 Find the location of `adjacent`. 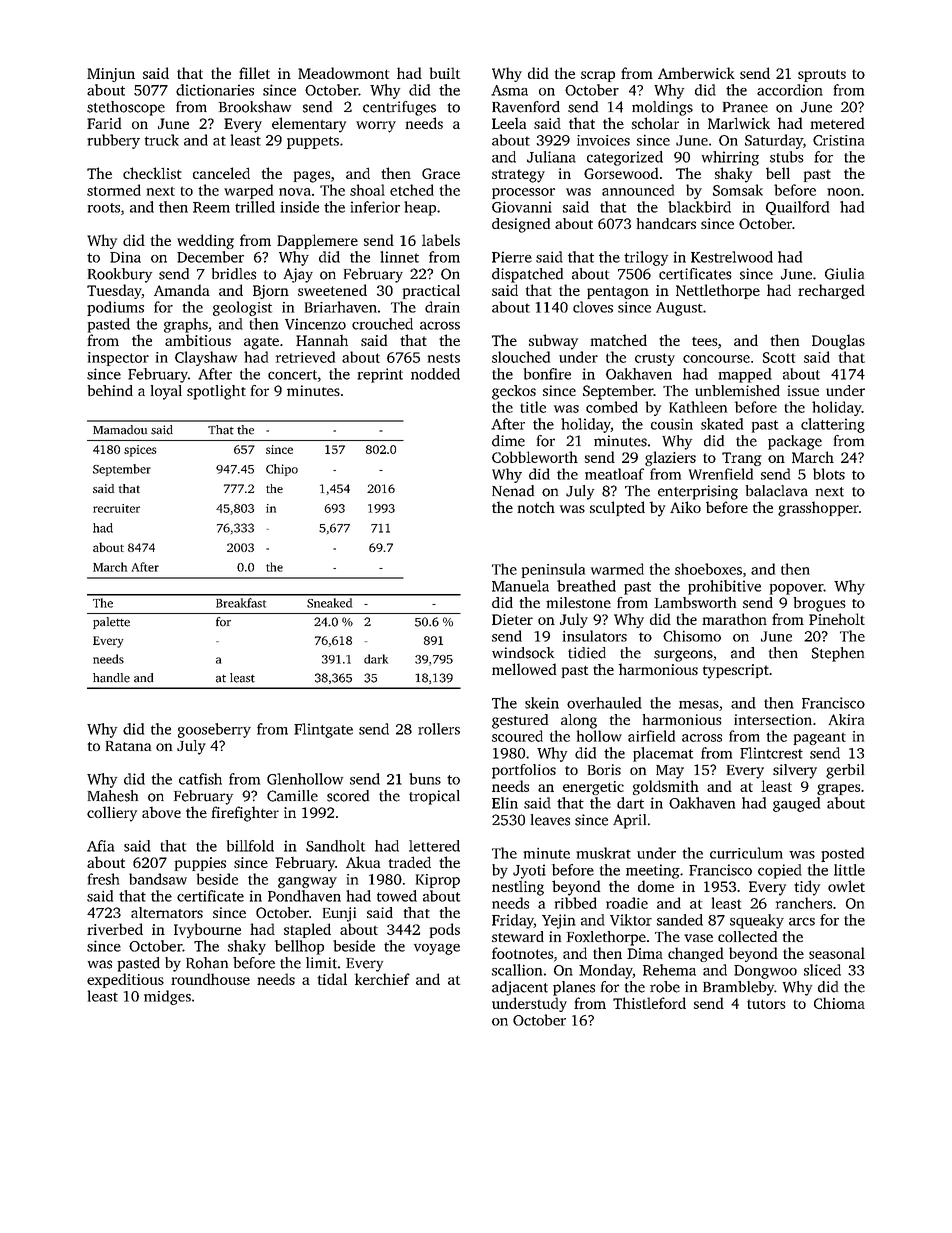

adjacent is located at coordinates (520, 988).
